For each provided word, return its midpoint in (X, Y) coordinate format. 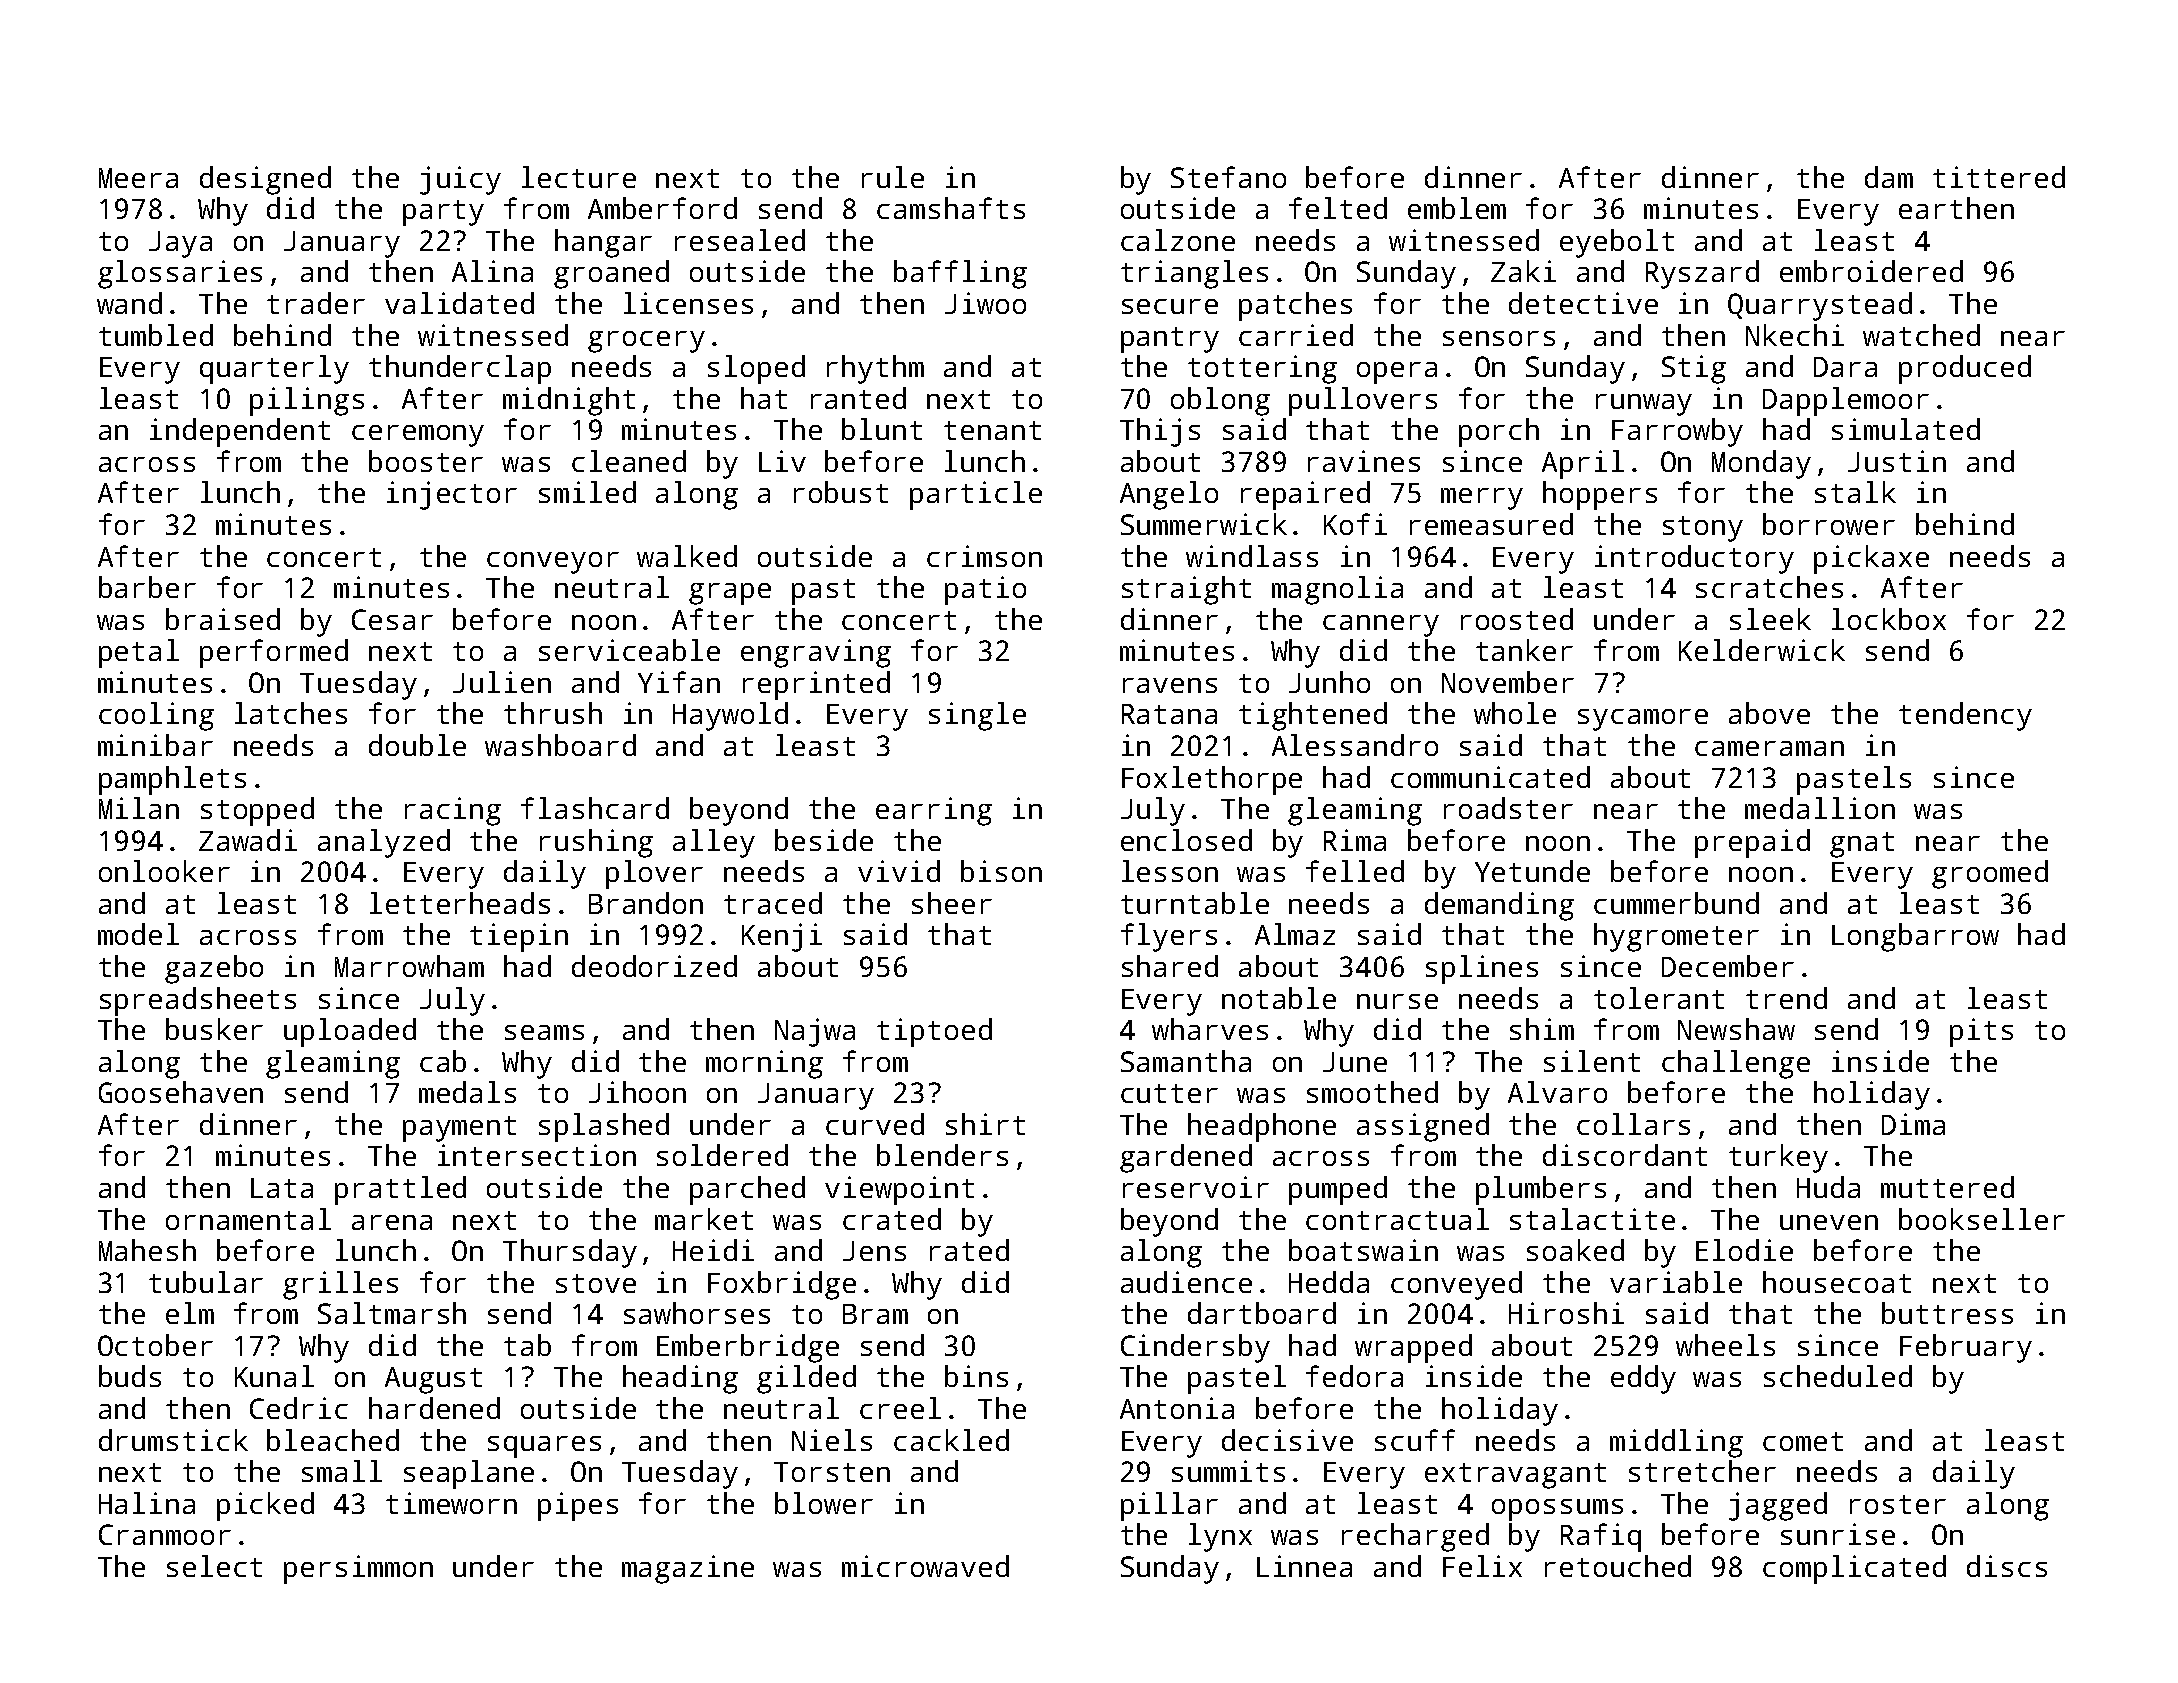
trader (316, 303)
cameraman (1769, 748)
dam (1889, 177)
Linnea (1304, 1566)
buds (130, 1376)
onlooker (164, 871)
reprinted (816, 685)
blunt (882, 429)
